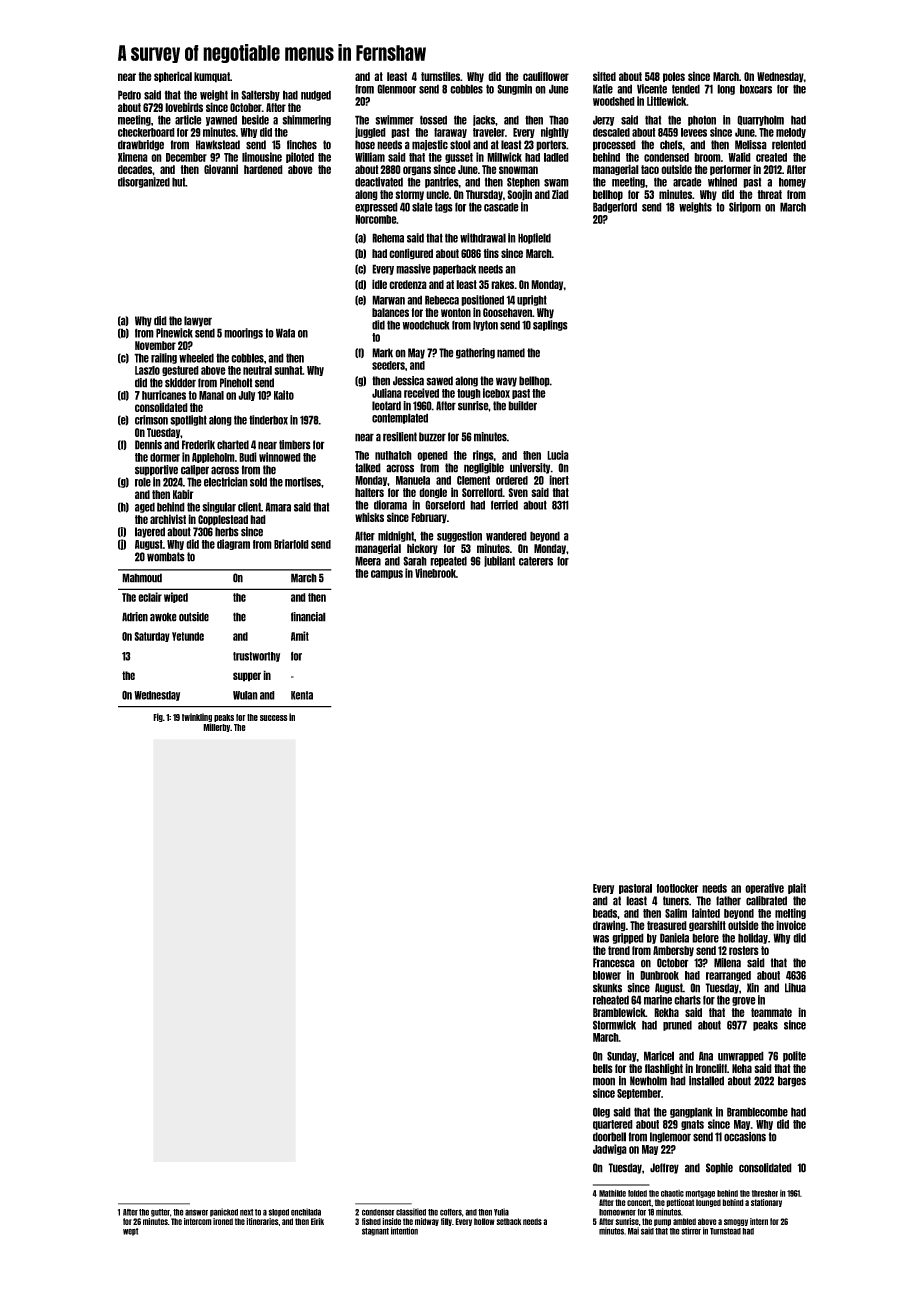  What do you see at coordinates (263, 169) in the page?
I see `hardened` at bounding box center [263, 169].
